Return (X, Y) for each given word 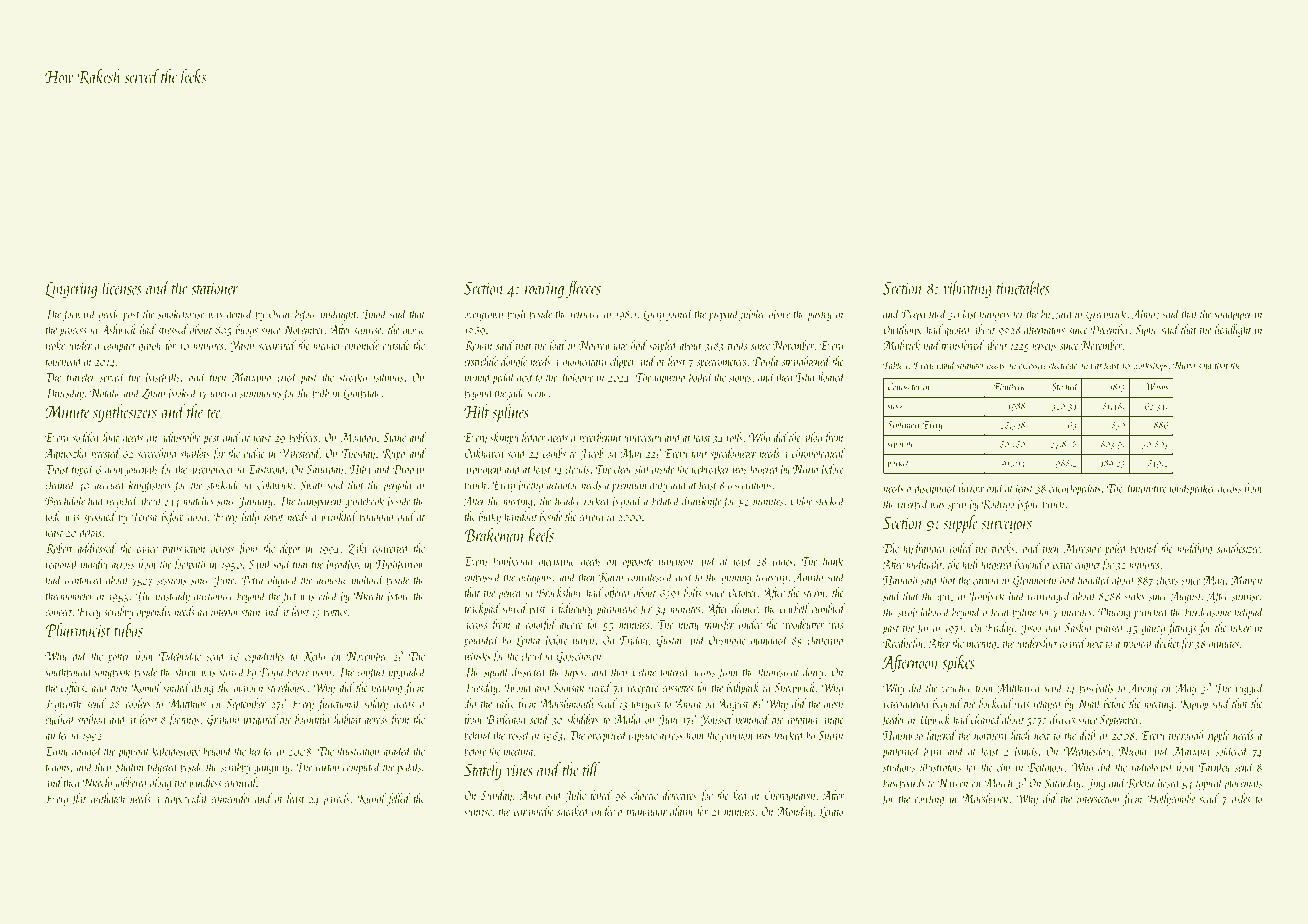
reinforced (84, 581)
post (211, 440)
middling (1194, 549)
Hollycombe (1171, 799)
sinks (1135, 596)
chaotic (644, 795)
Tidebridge (180, 657)
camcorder (231, 798)
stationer (215, 289)
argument (483, 471)
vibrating (967, 289)
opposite (638, 563)
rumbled (828, 608)
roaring (544, 290)
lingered (997, 565)
